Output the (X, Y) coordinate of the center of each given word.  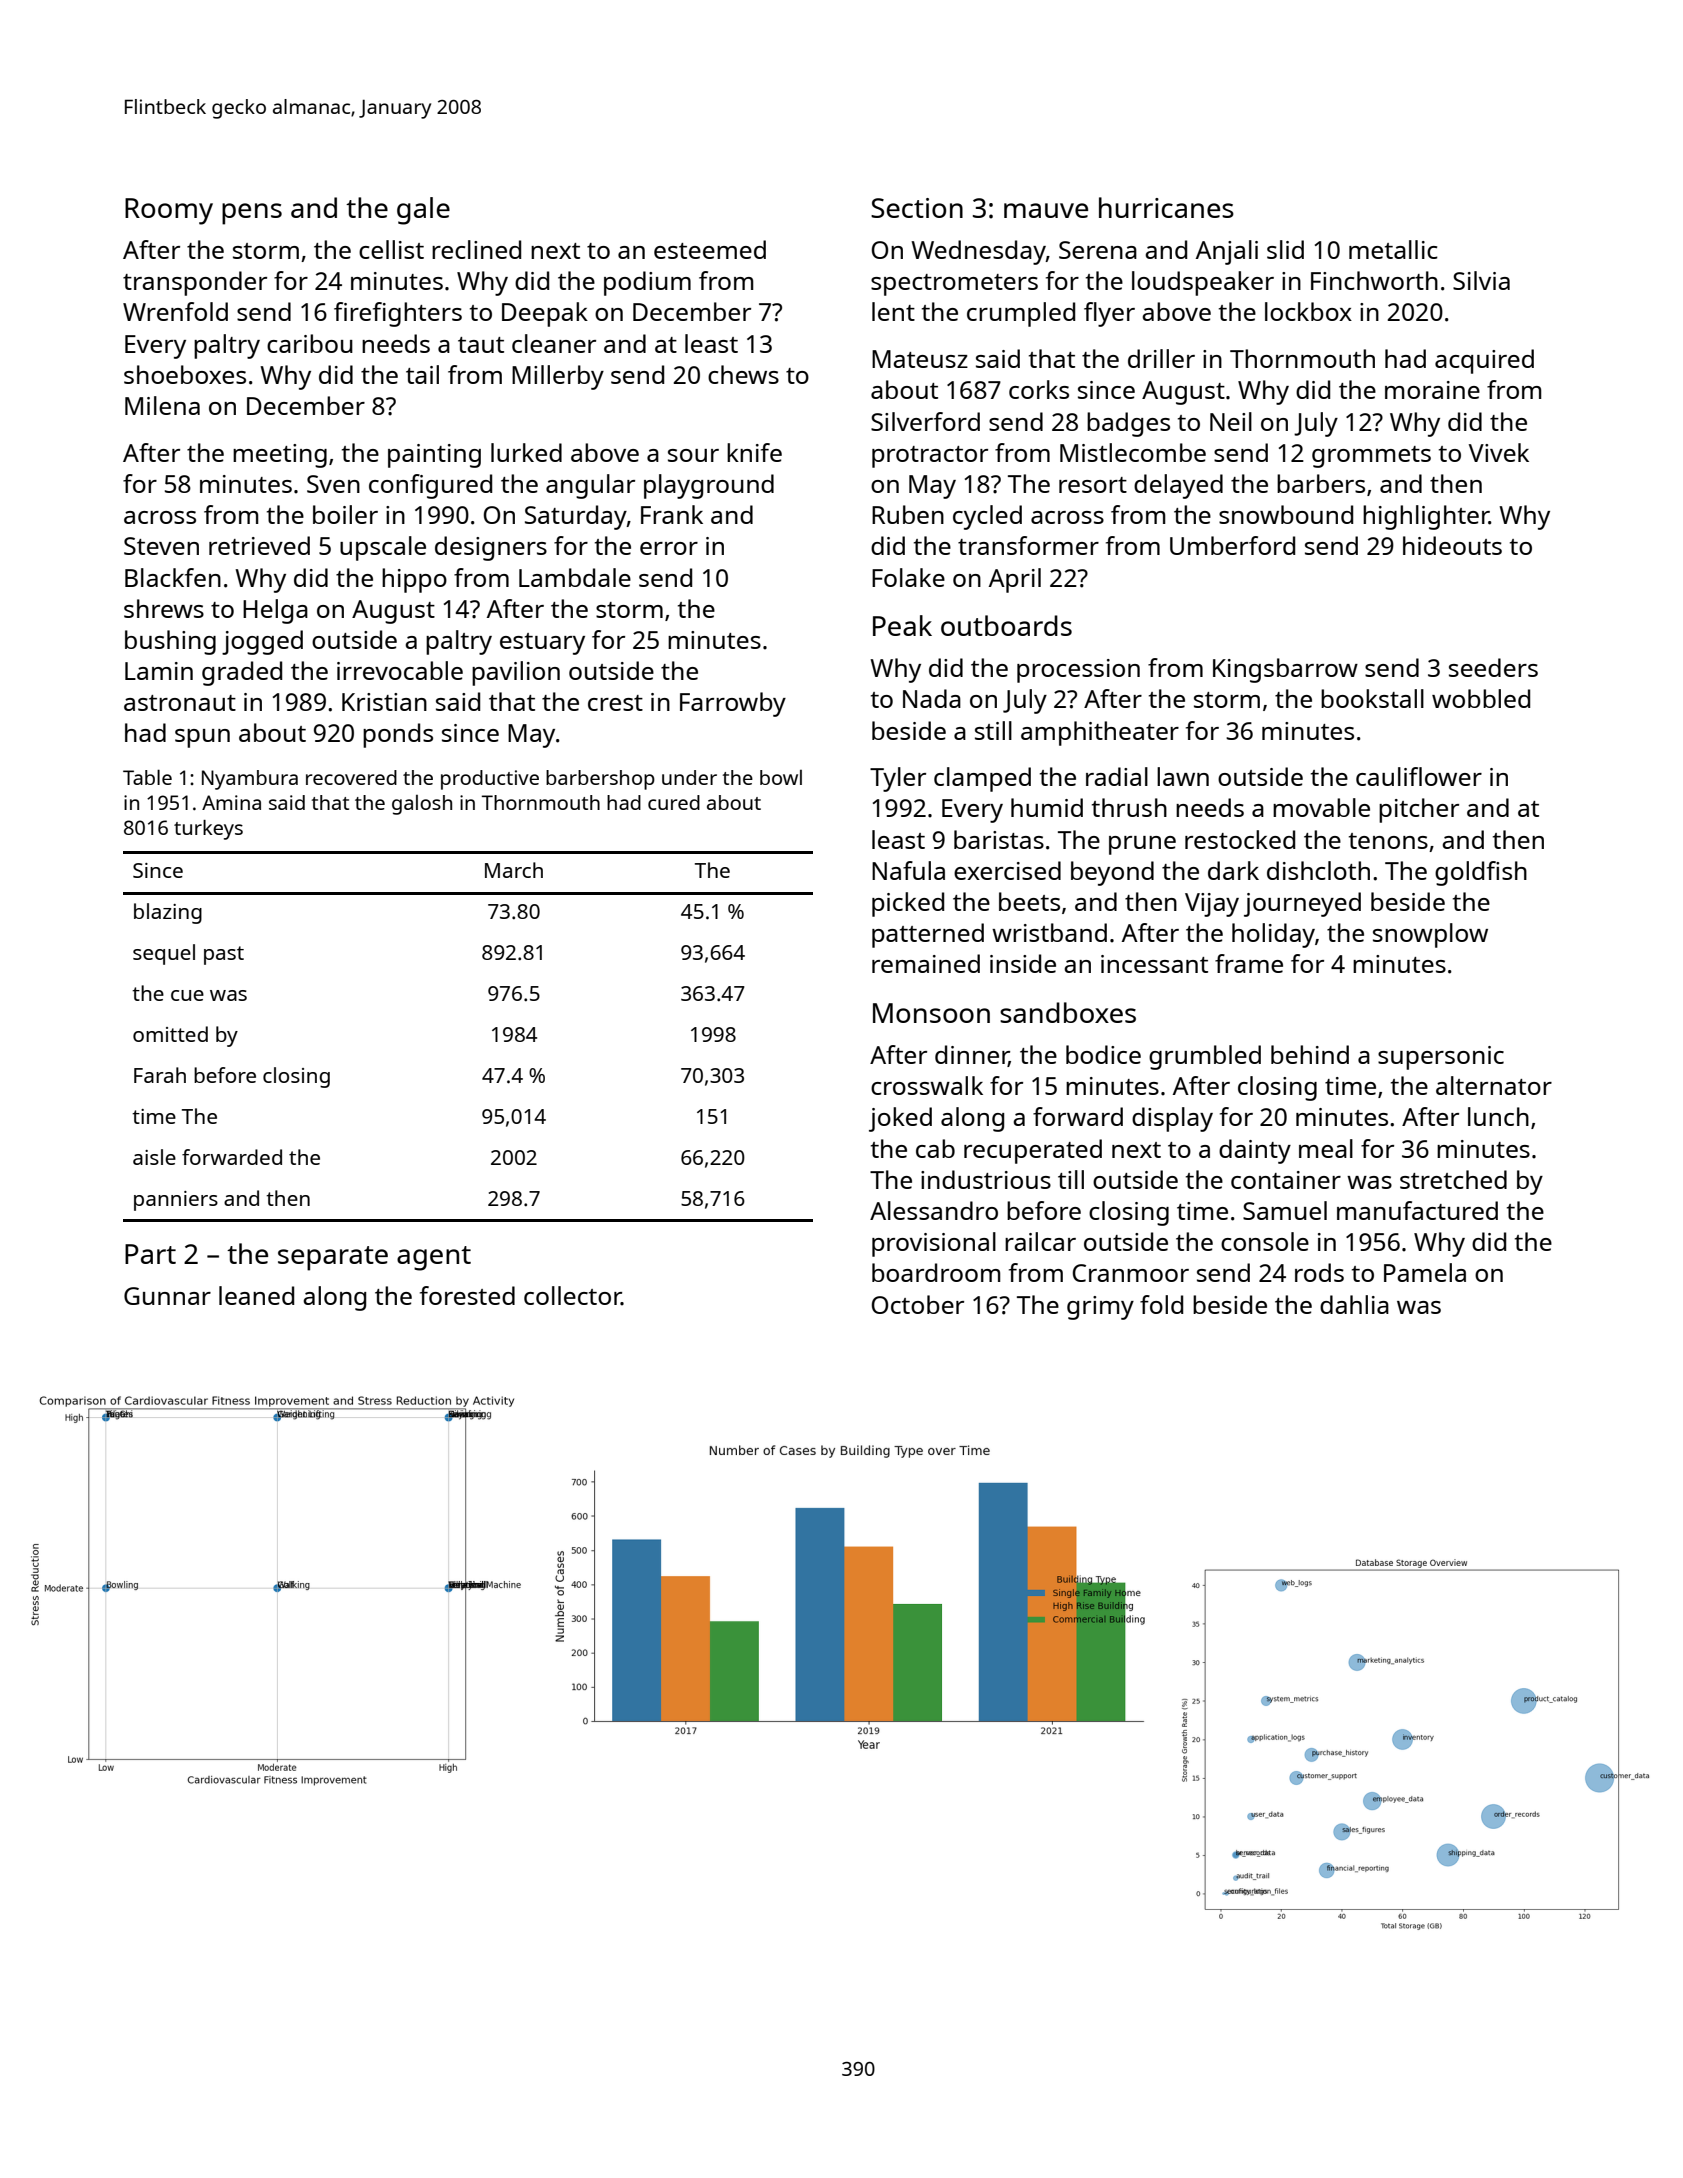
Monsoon (931, 1013)
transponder (195, 283)
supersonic (1441, 1058)
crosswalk (927, 1085)
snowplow (1430, 935)
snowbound (1286, 514)
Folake (908, 577)
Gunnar (167, 1296)
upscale (383, 548)
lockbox (1308, 311)
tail (422, 374)
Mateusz (920, 359)
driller (1161, 358)
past (224, 955)
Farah (160, 1075)
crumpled (1021, 314)
